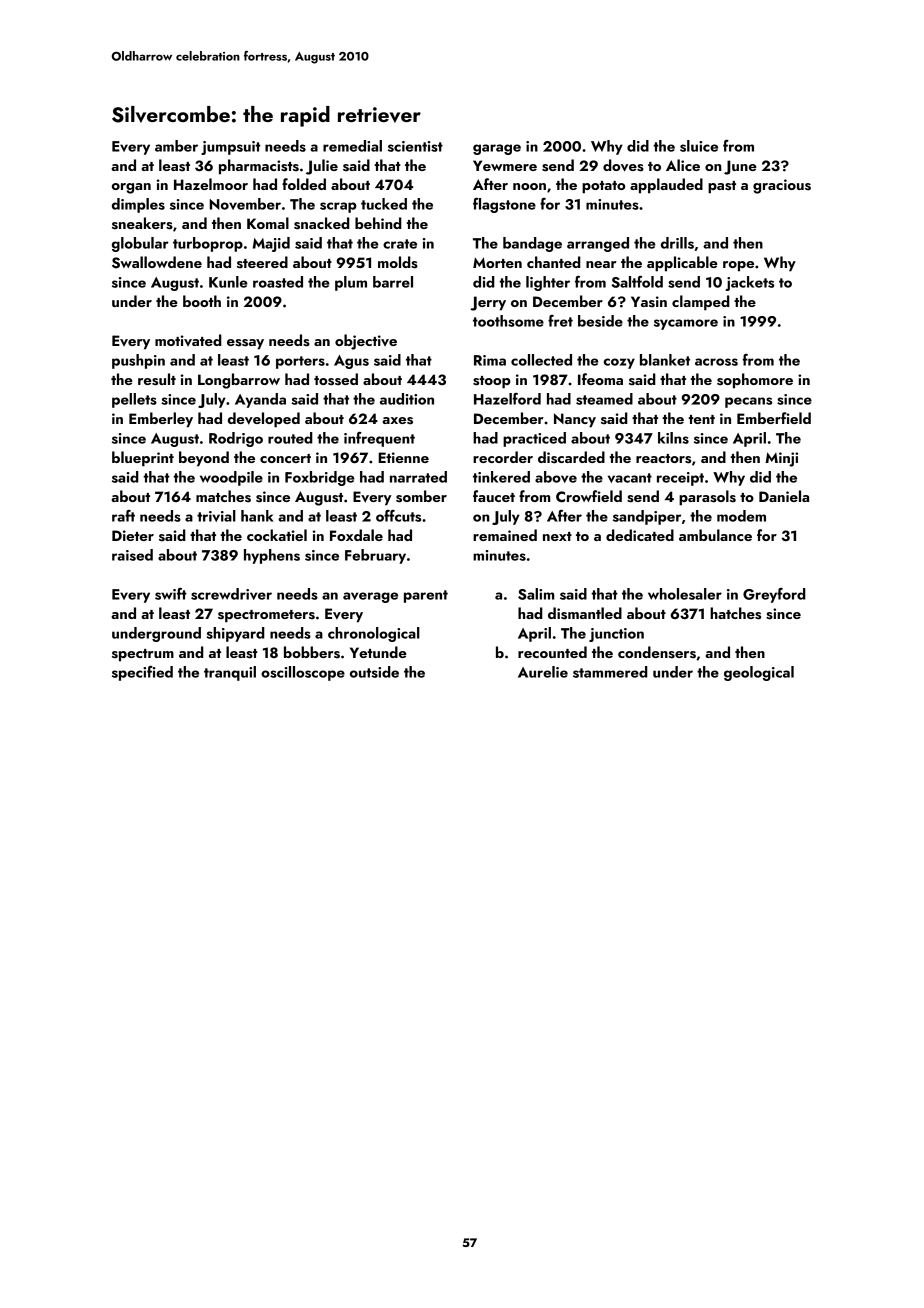 This image has height=1308, width=924. I want to click on behind, so click(378, 223).
